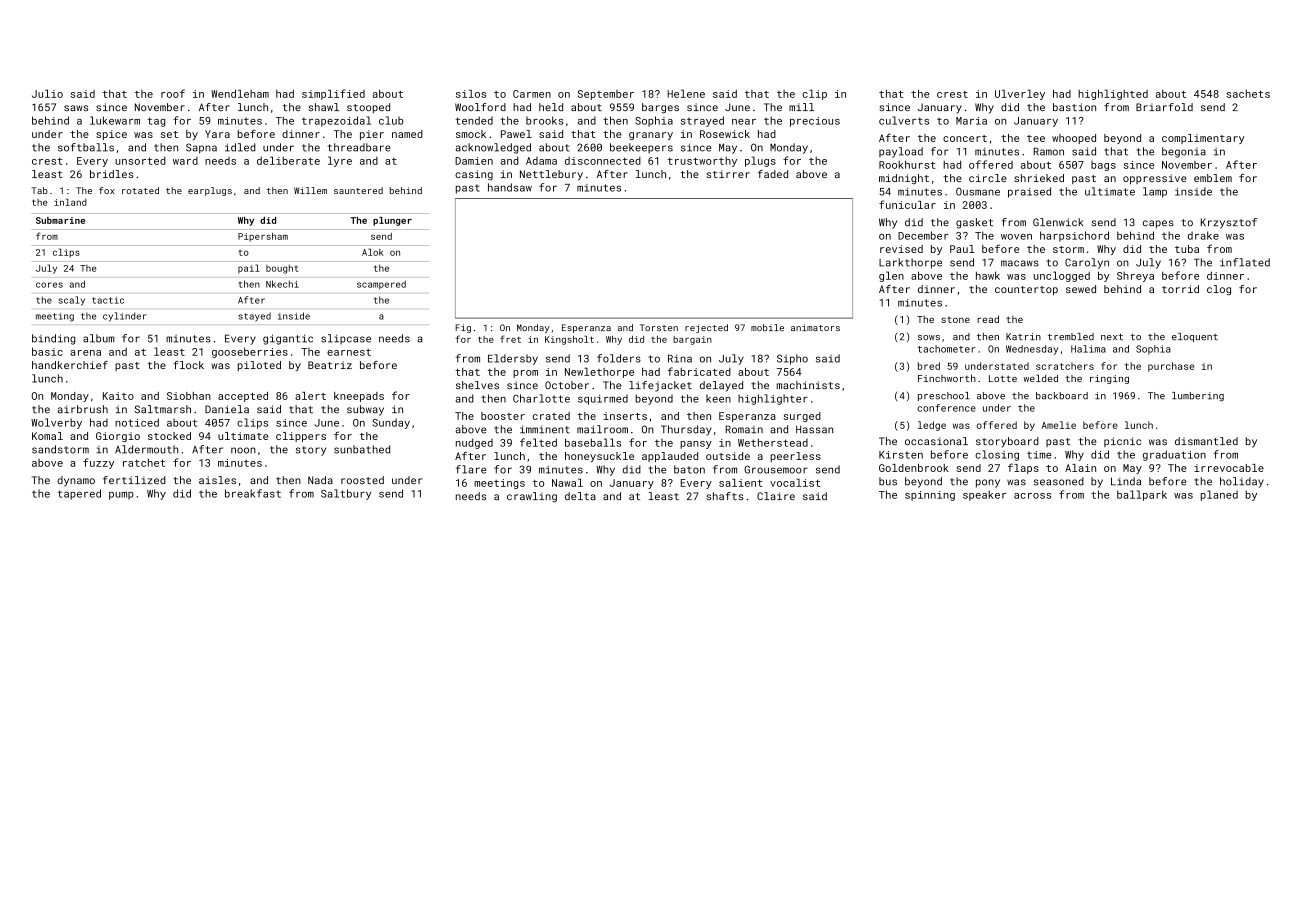 This screenshot has width=1308, height=924. I want to click on inland, so click(70, 202).
